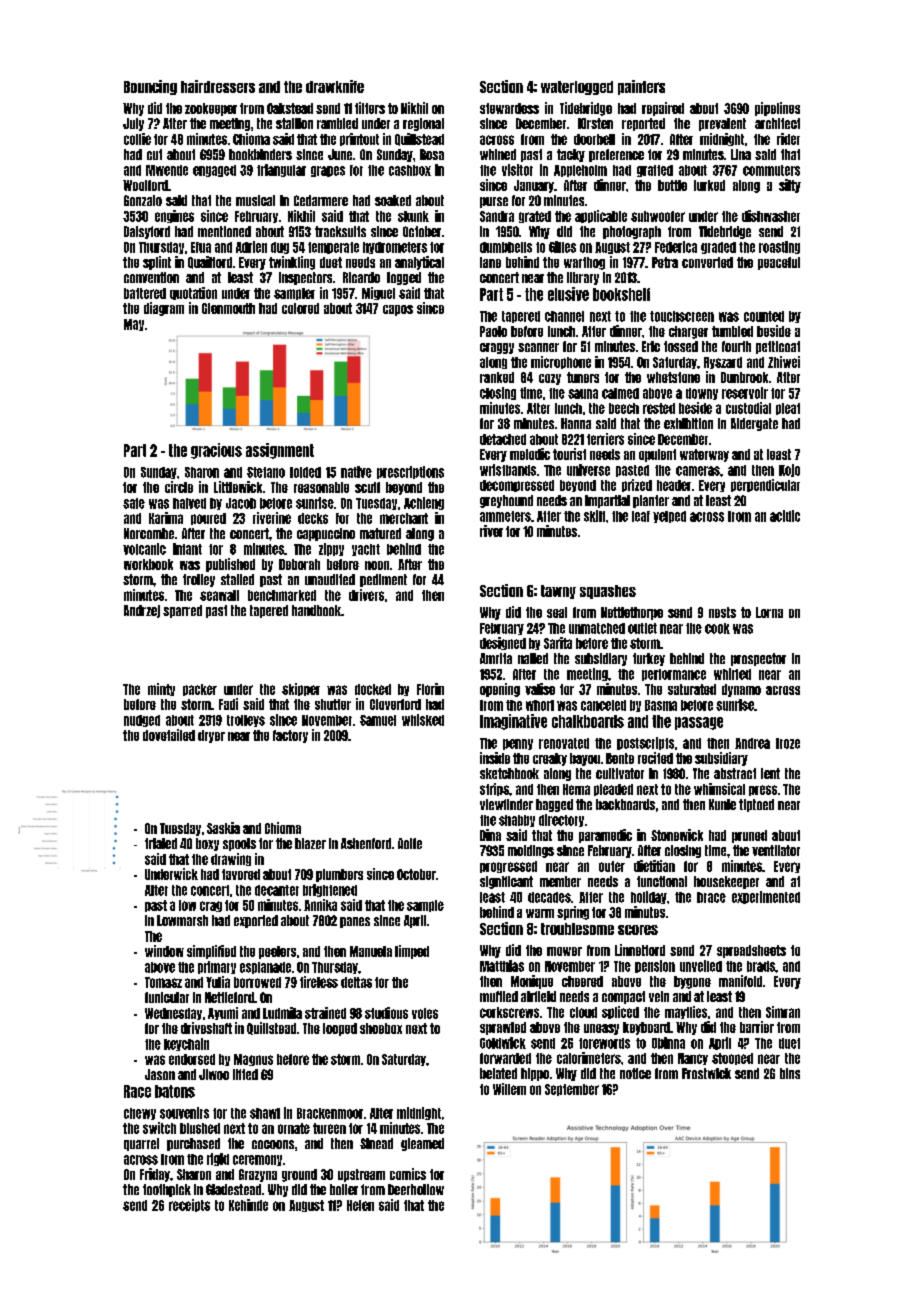 Image resolution: width=924 pixels, height=1314 pixels. Describe the element at coordinates (398, 310) in the screenshot. I see `capos` at that location.
